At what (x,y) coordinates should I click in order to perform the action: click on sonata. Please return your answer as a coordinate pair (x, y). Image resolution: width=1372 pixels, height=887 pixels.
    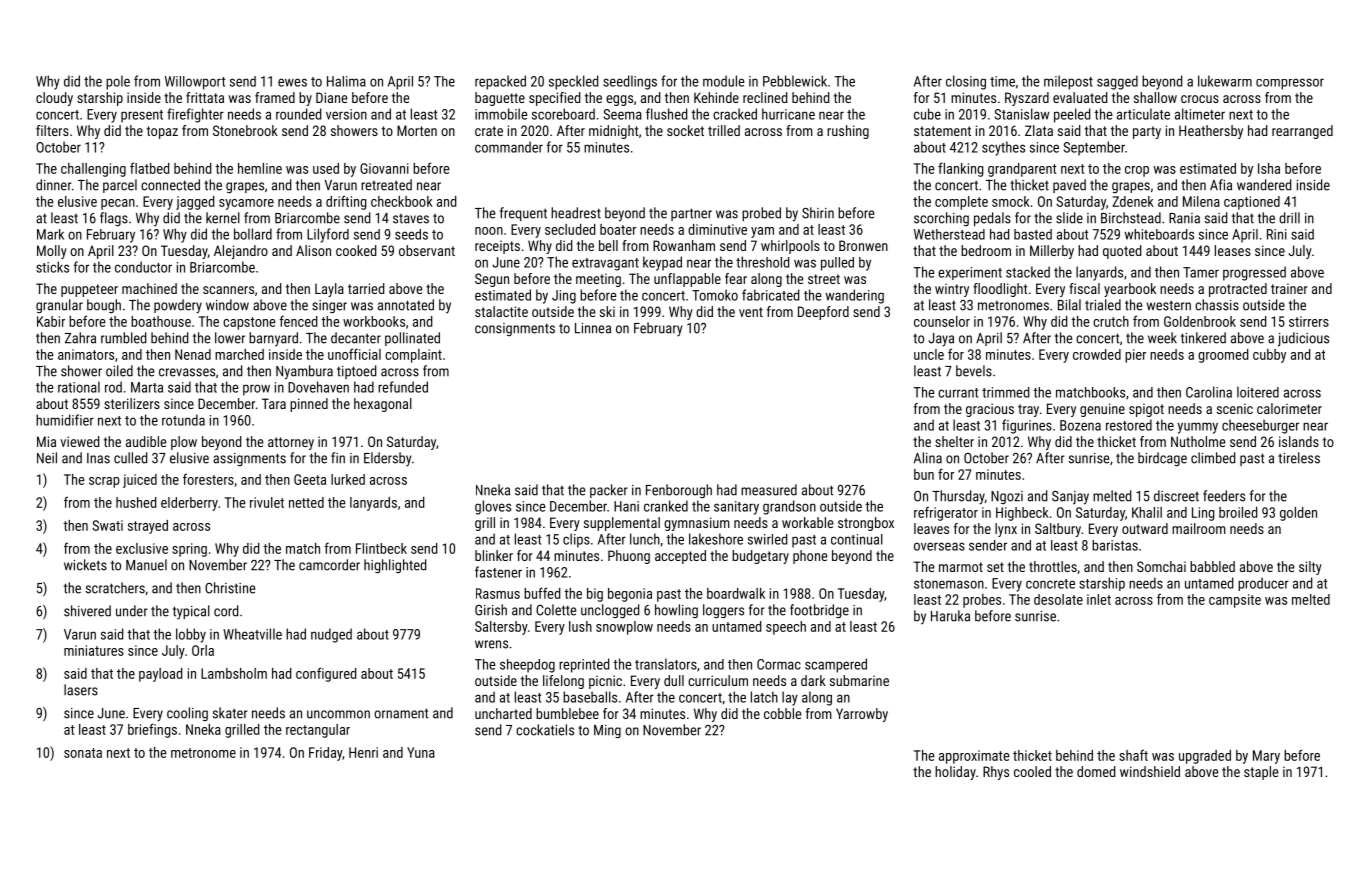
    Looking at the image, I should click on (83, 753).
